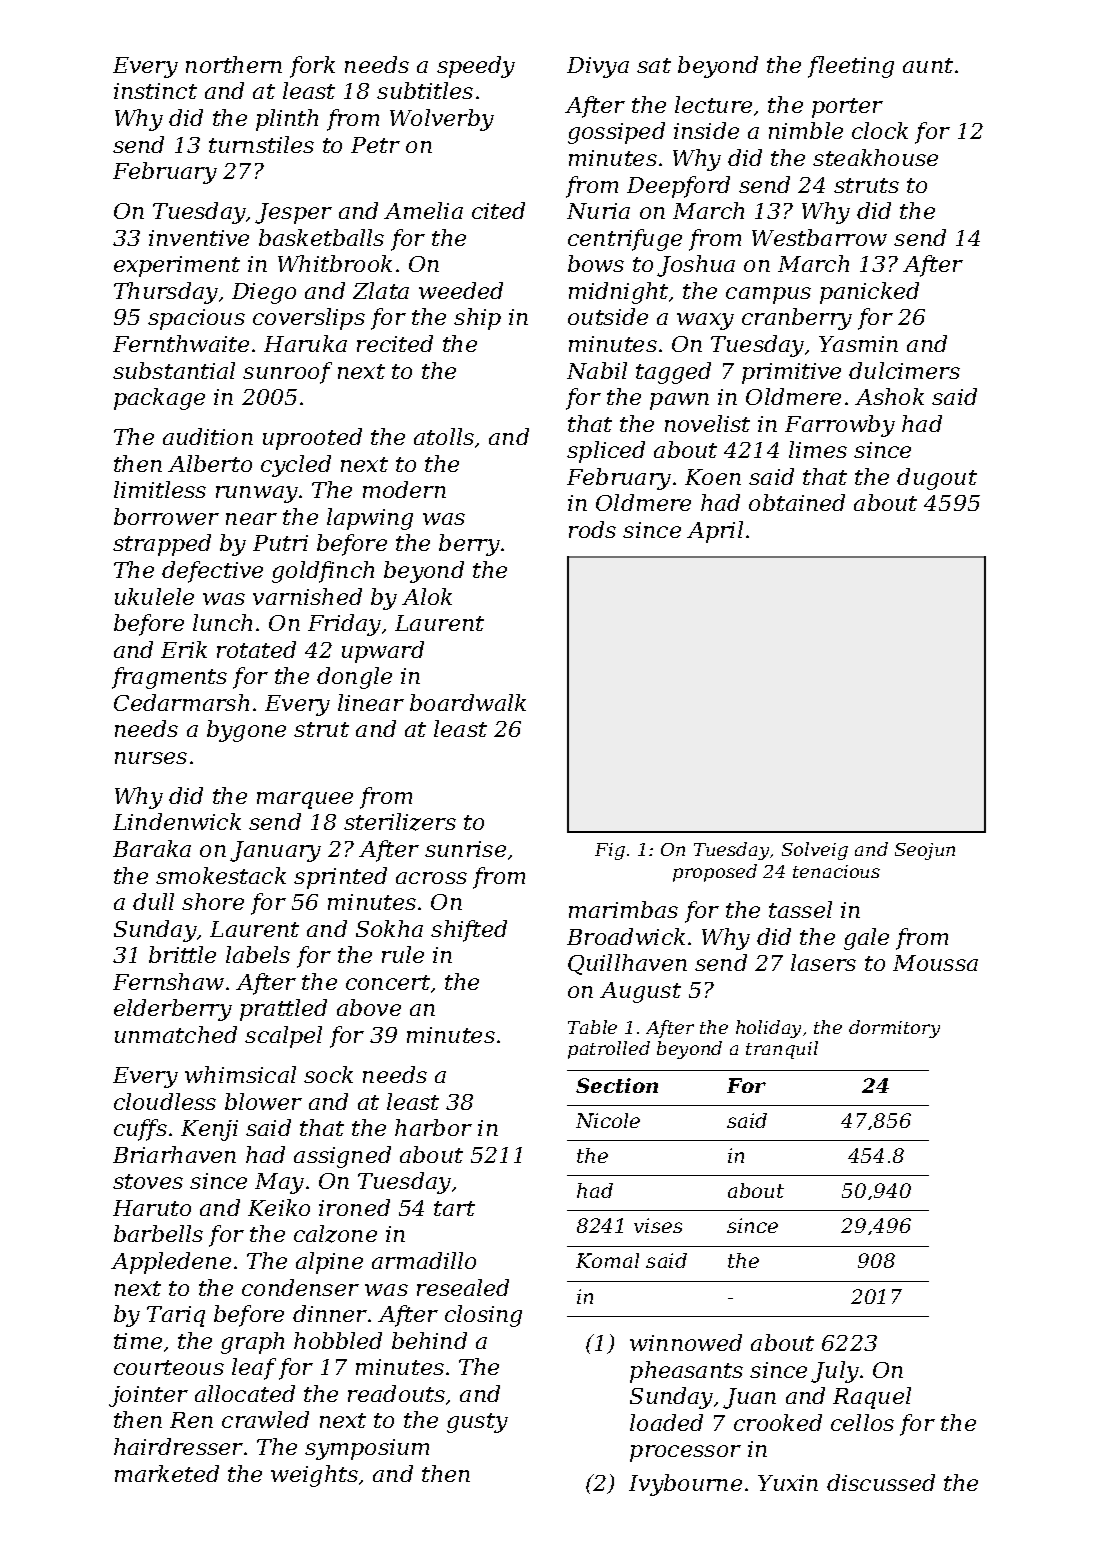  Describe the element at coordinates (433, 1127) in the image. I see `harbor` at that location.
